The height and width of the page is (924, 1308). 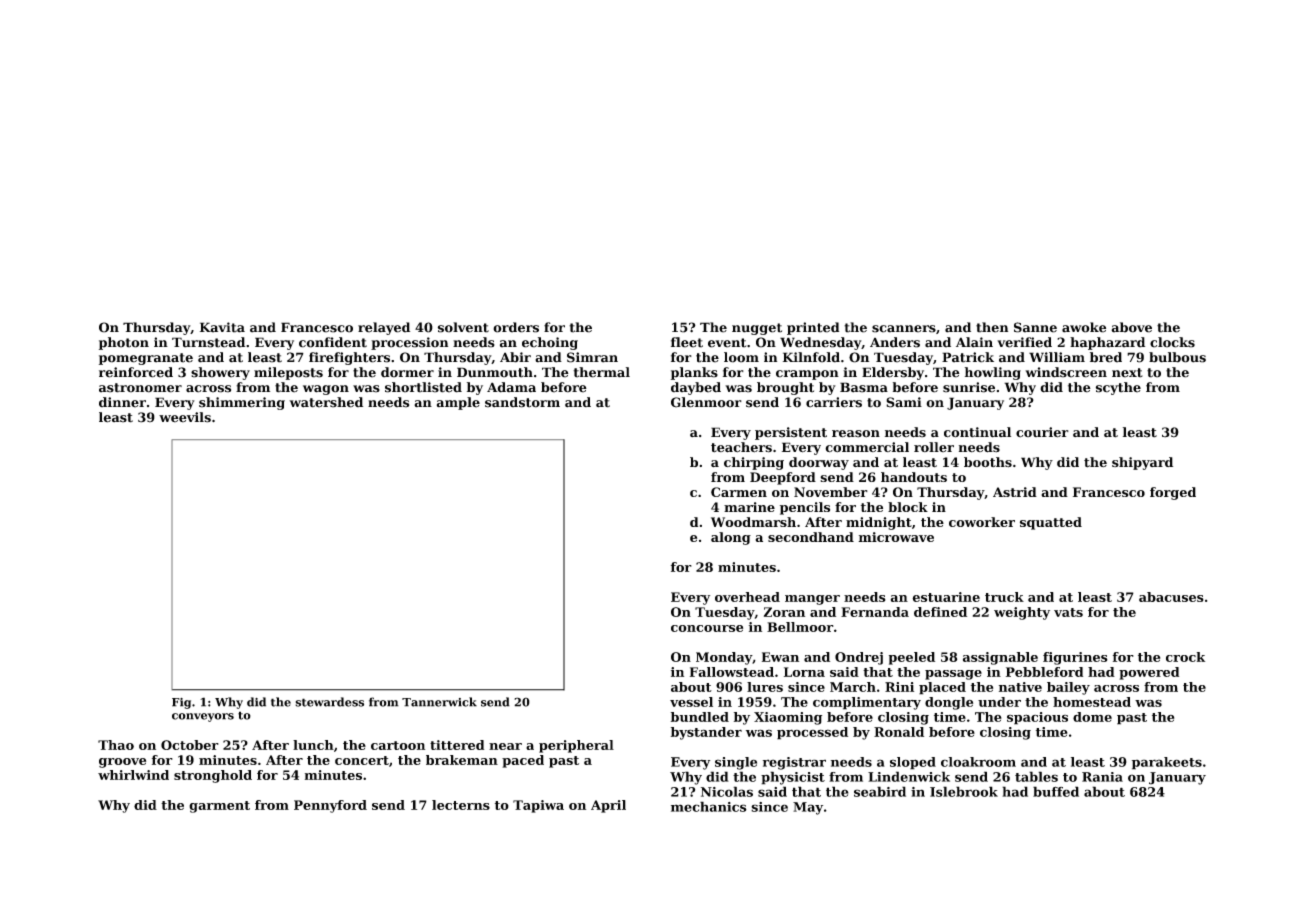 What do you see at coordinates (1118, 388) in the page?
I see `scythe` at bounding box center [1118, 388].
